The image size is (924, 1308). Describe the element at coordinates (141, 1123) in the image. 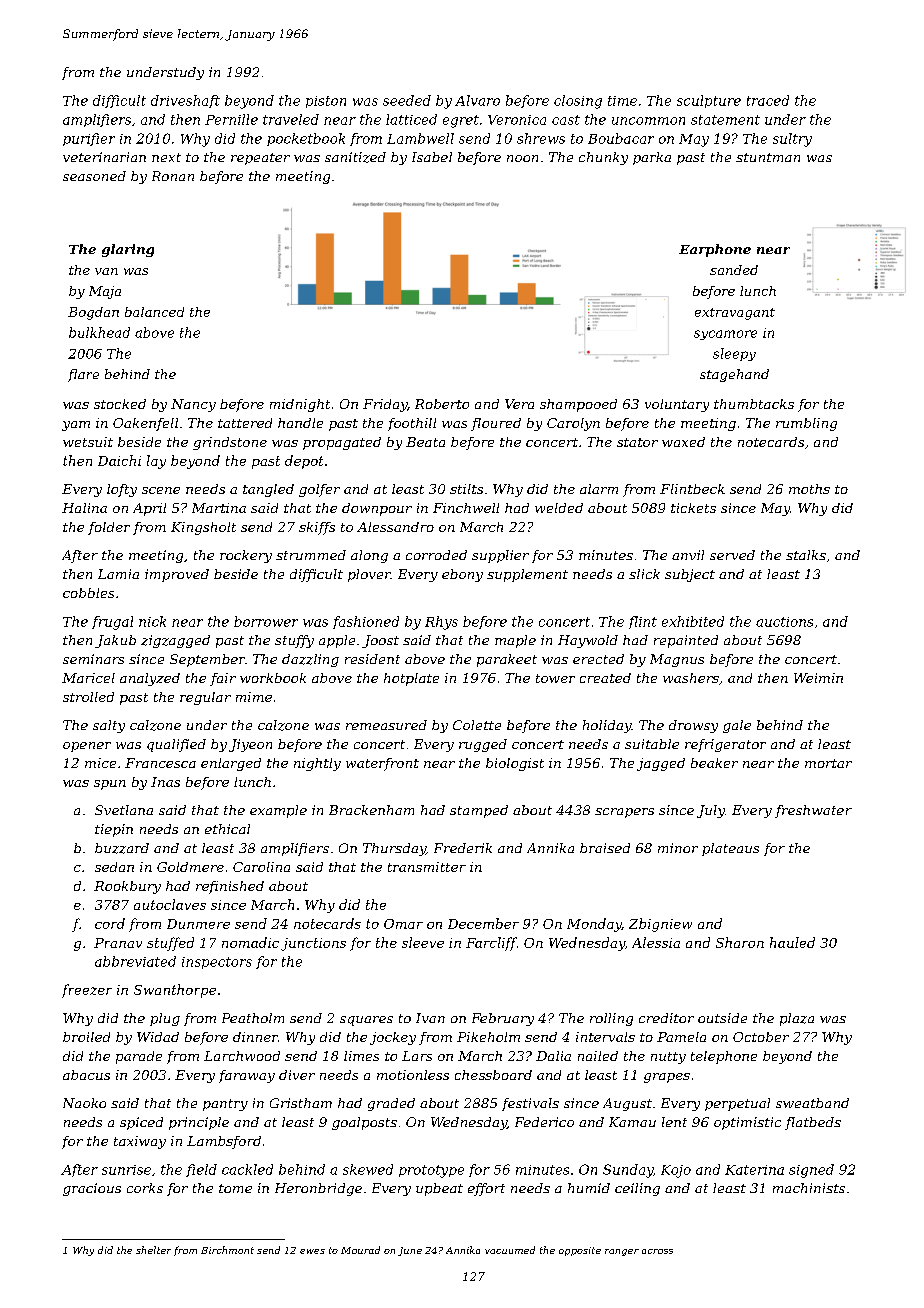

I see `spiced` at that location.
